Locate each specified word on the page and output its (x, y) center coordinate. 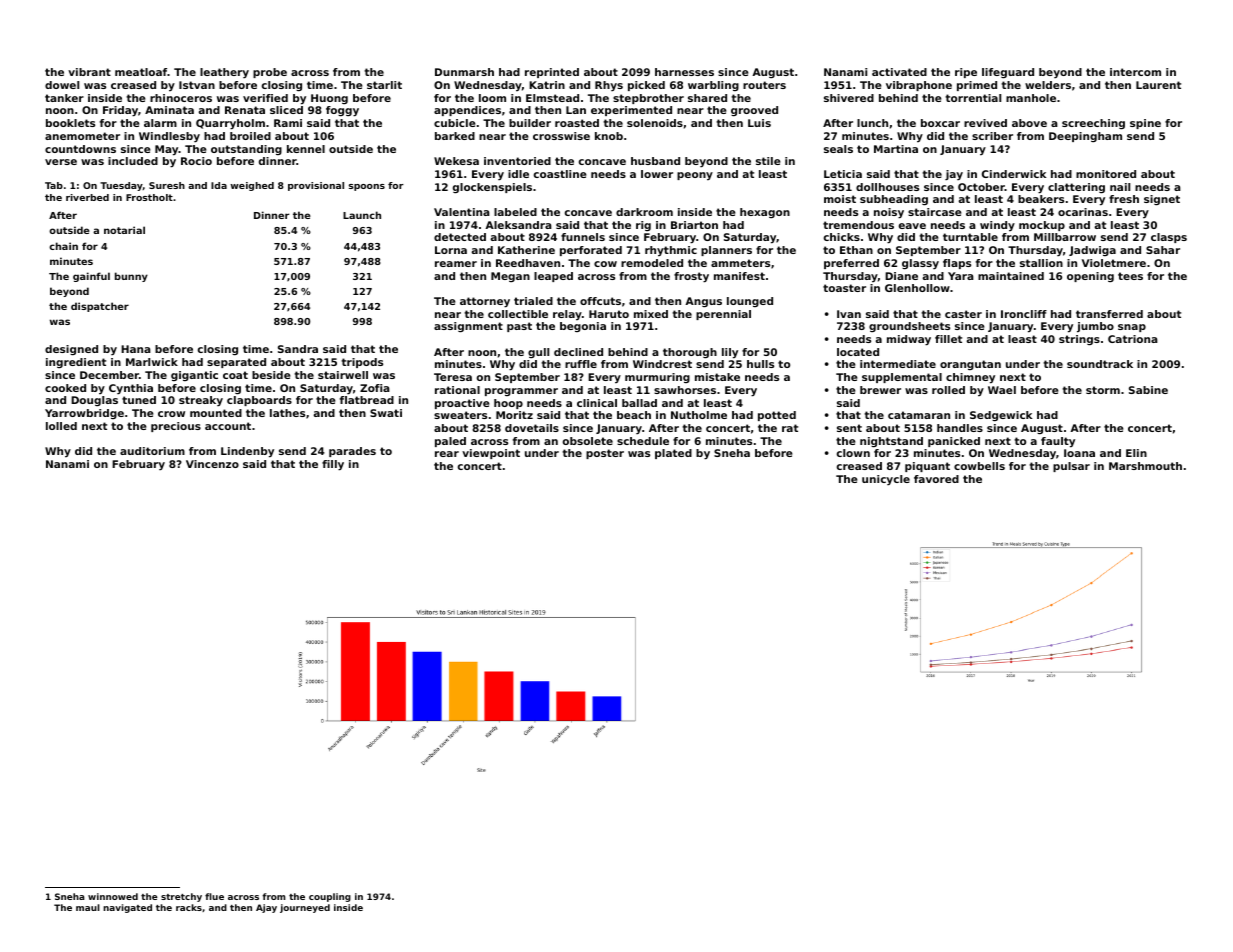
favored (936, 479)
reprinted (552, 73)
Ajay (266, 908)
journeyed (305, 908)
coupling (330, 897)
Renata (245, 110)
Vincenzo (212, 464)
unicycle (886, 480)
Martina (896, 149)
